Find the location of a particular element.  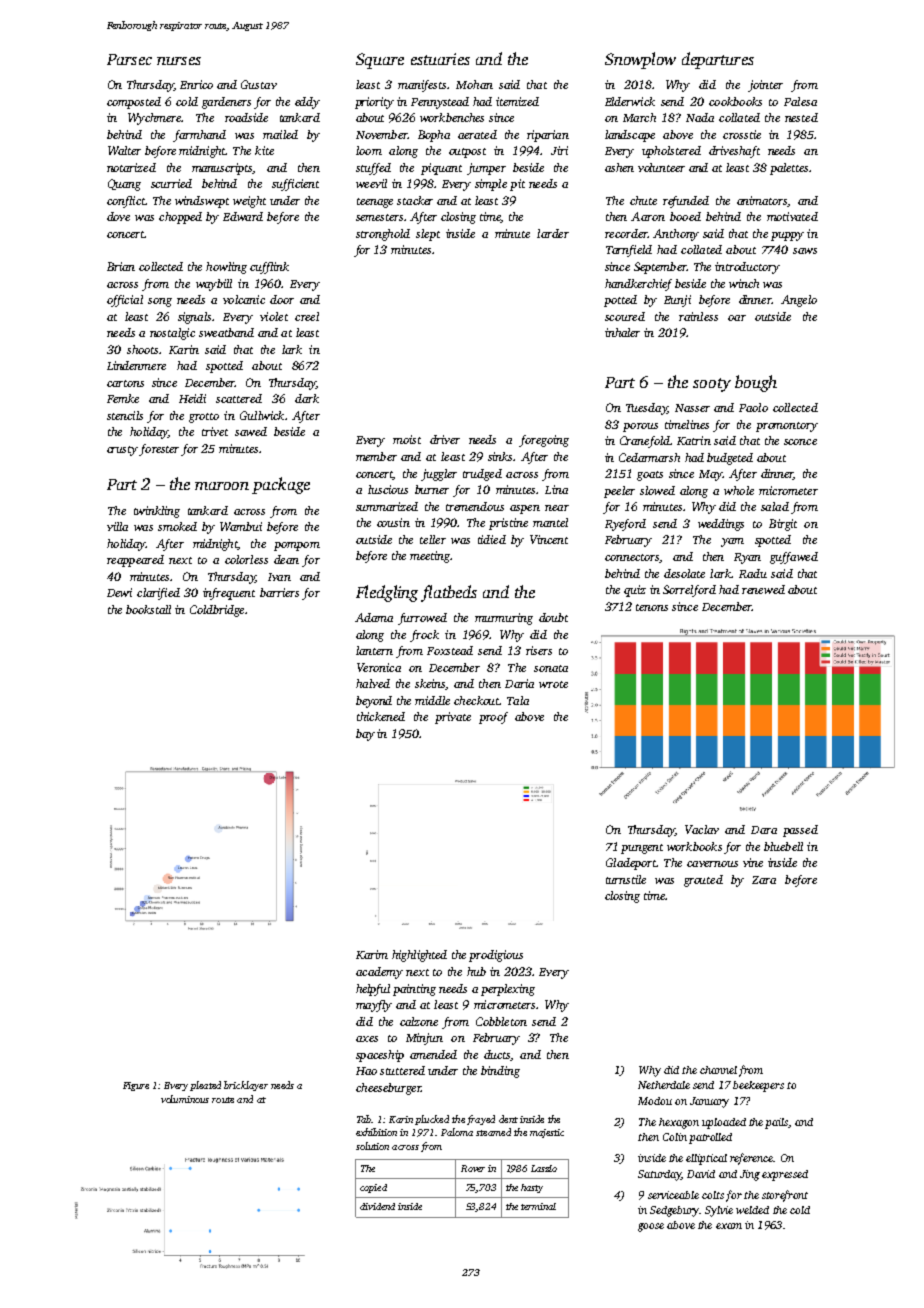

inhaler is located at coordinates (622, 332).
